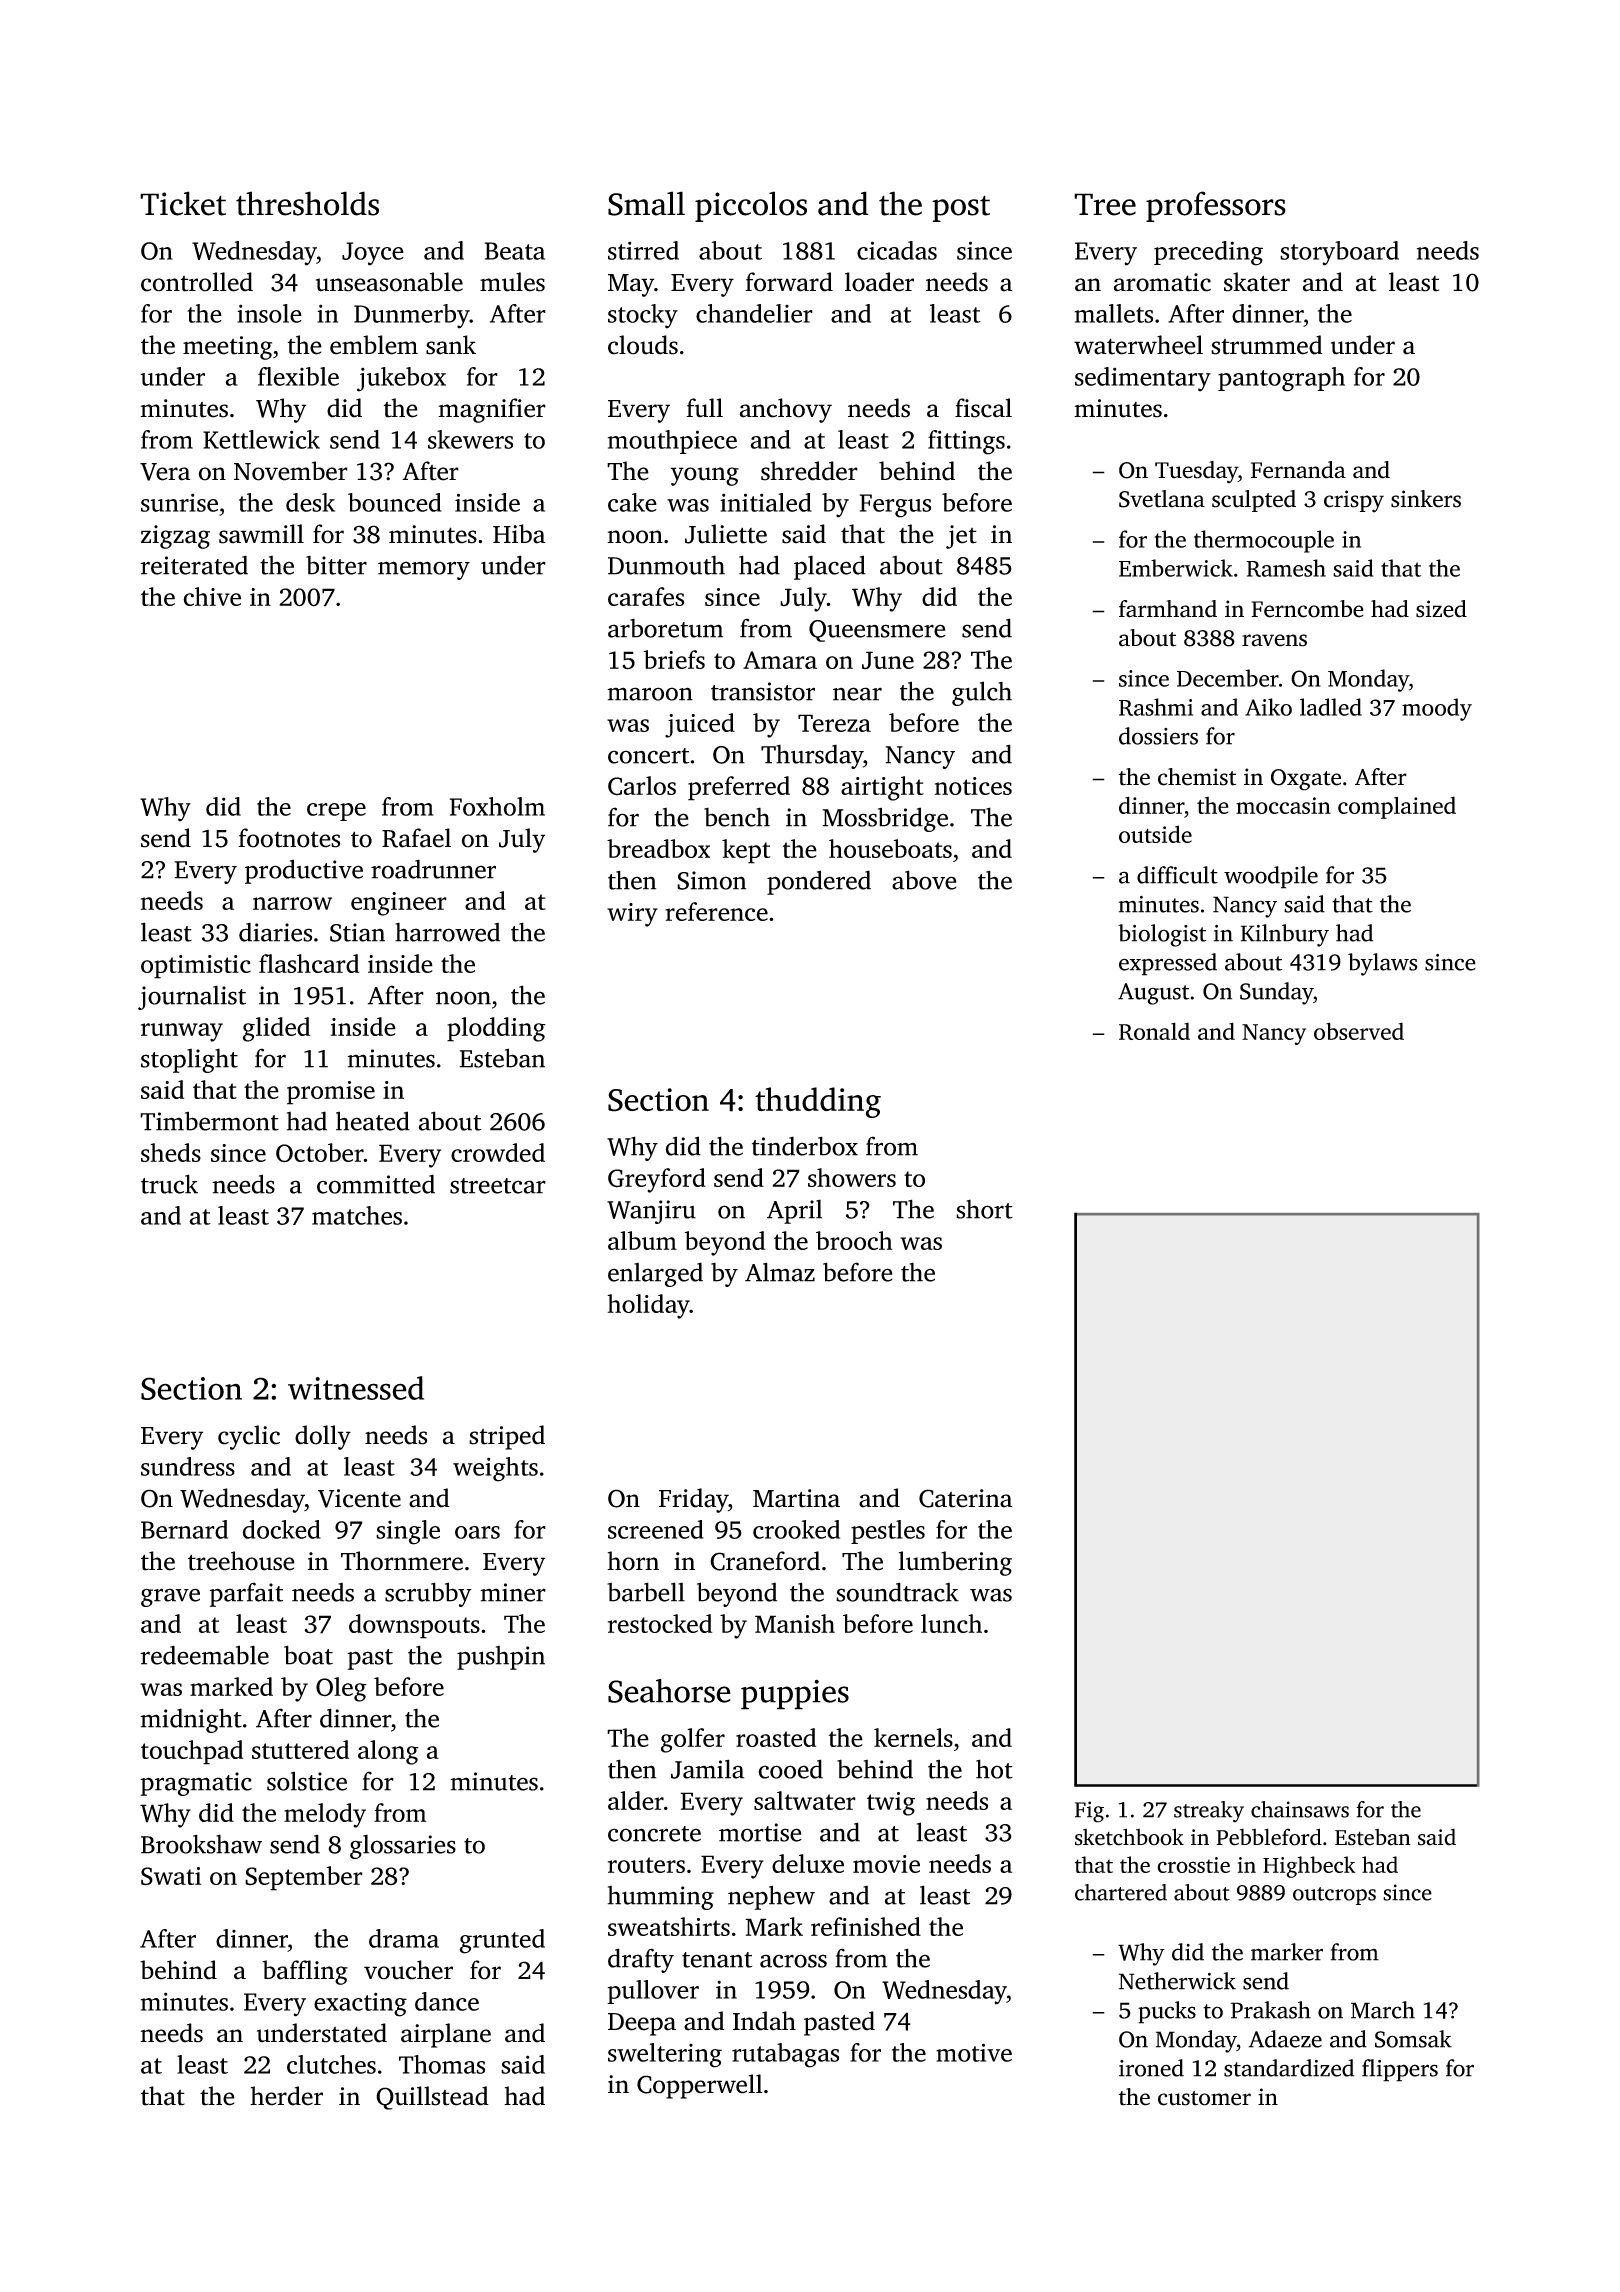 Image resolution: width=1620 pixels, height=2292 pixels. What do you see at coordinates (700, 725) in the screenshot?
I see `juiced` at bounding box center [700, 725].
